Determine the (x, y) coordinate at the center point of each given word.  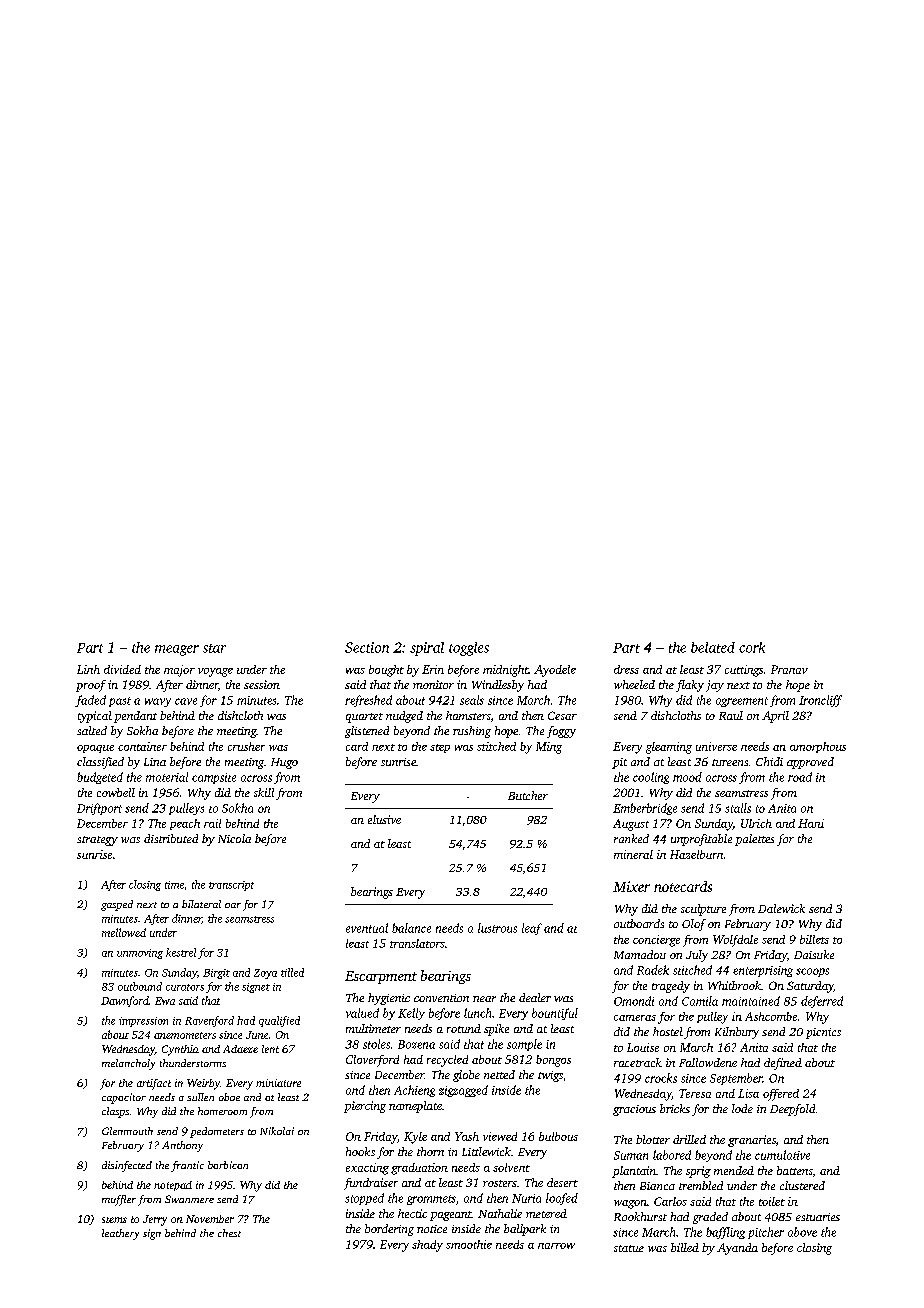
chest (229, 1233)
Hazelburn (696, 854)
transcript (231, 886)
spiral (427, 649)
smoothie (469, 1244)
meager (177, 650)
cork (752, 647)
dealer (535, 997)
